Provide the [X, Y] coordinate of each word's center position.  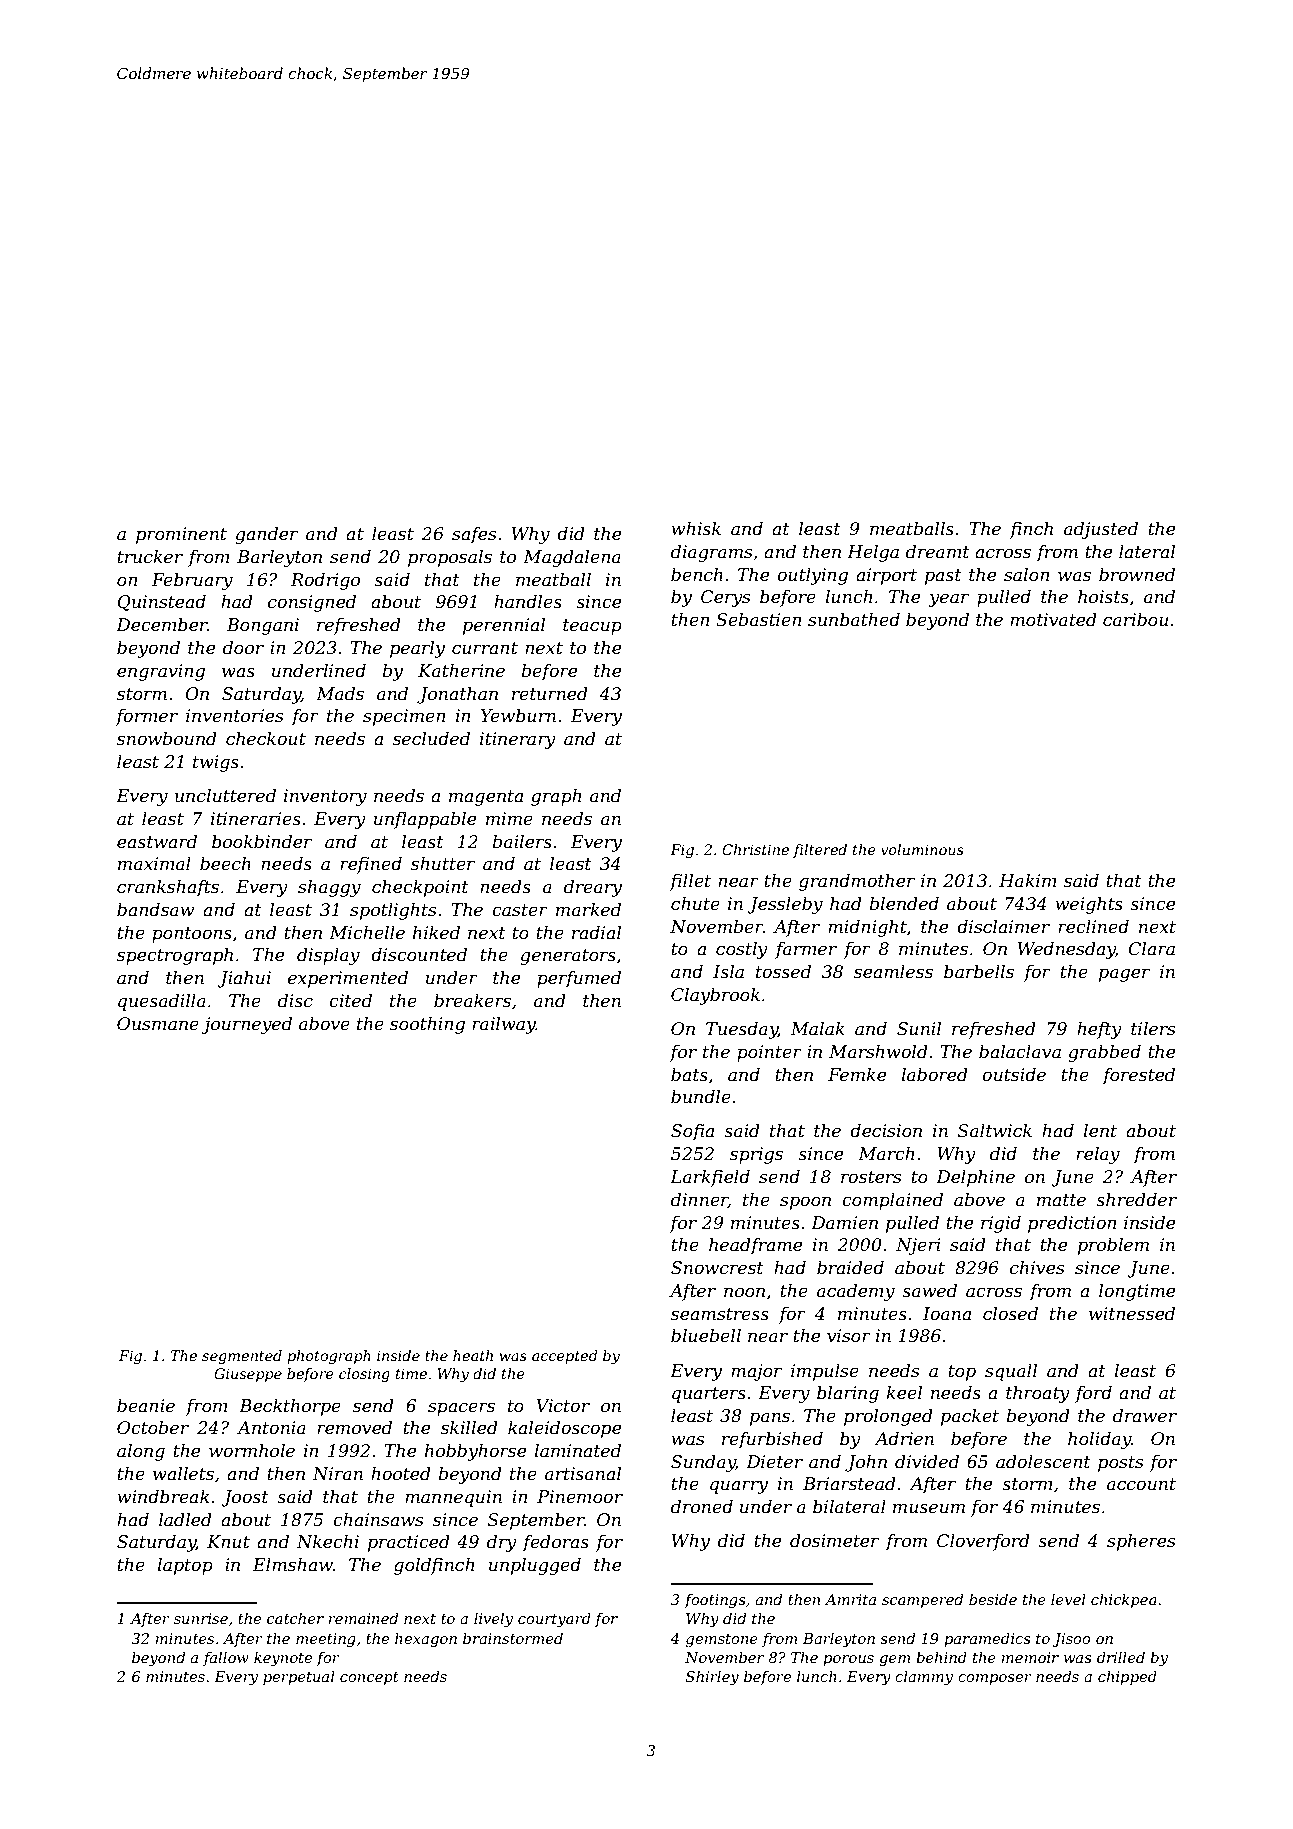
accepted [565, 1357]
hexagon [426, 1640]
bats [689, 1075]
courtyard [554, 1620]
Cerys [725, 598]
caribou [1136, 619]
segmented [242, 1357]
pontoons [192, 935]
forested [1138, 1076]
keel [904, 1393]
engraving [161, 672]
